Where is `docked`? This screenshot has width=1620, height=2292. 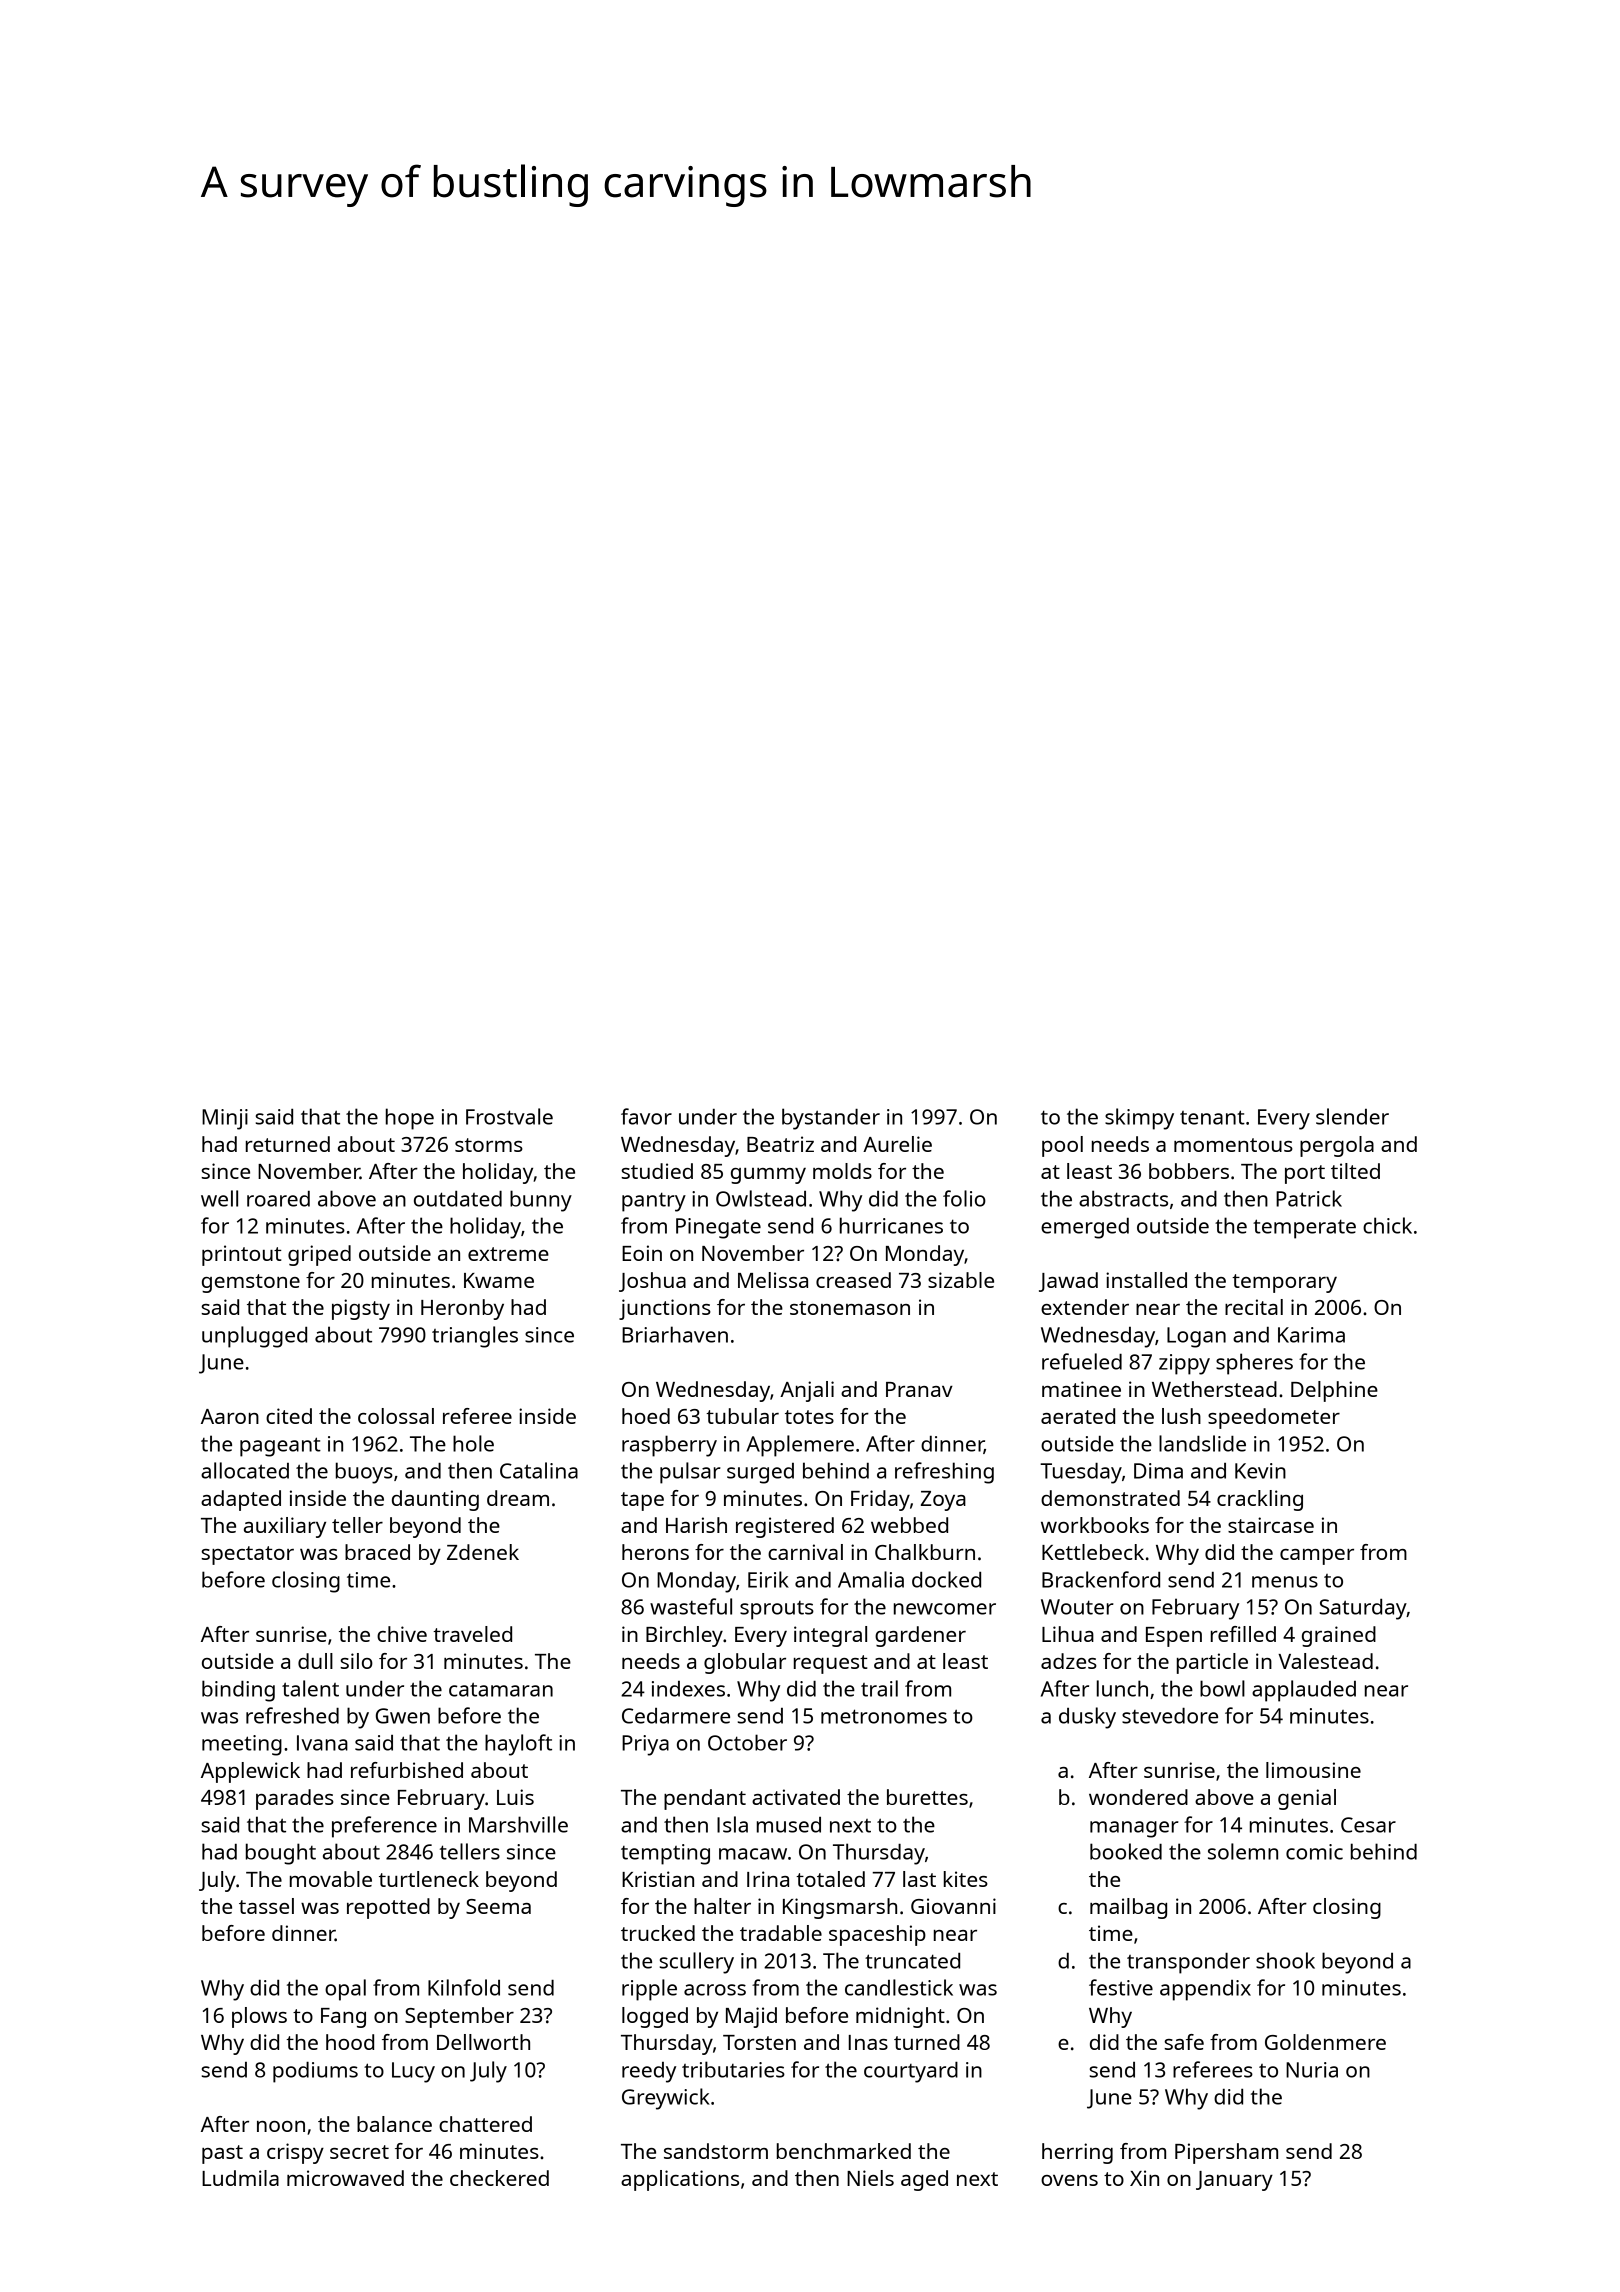
docked is located at coordinates (946, 1579).
